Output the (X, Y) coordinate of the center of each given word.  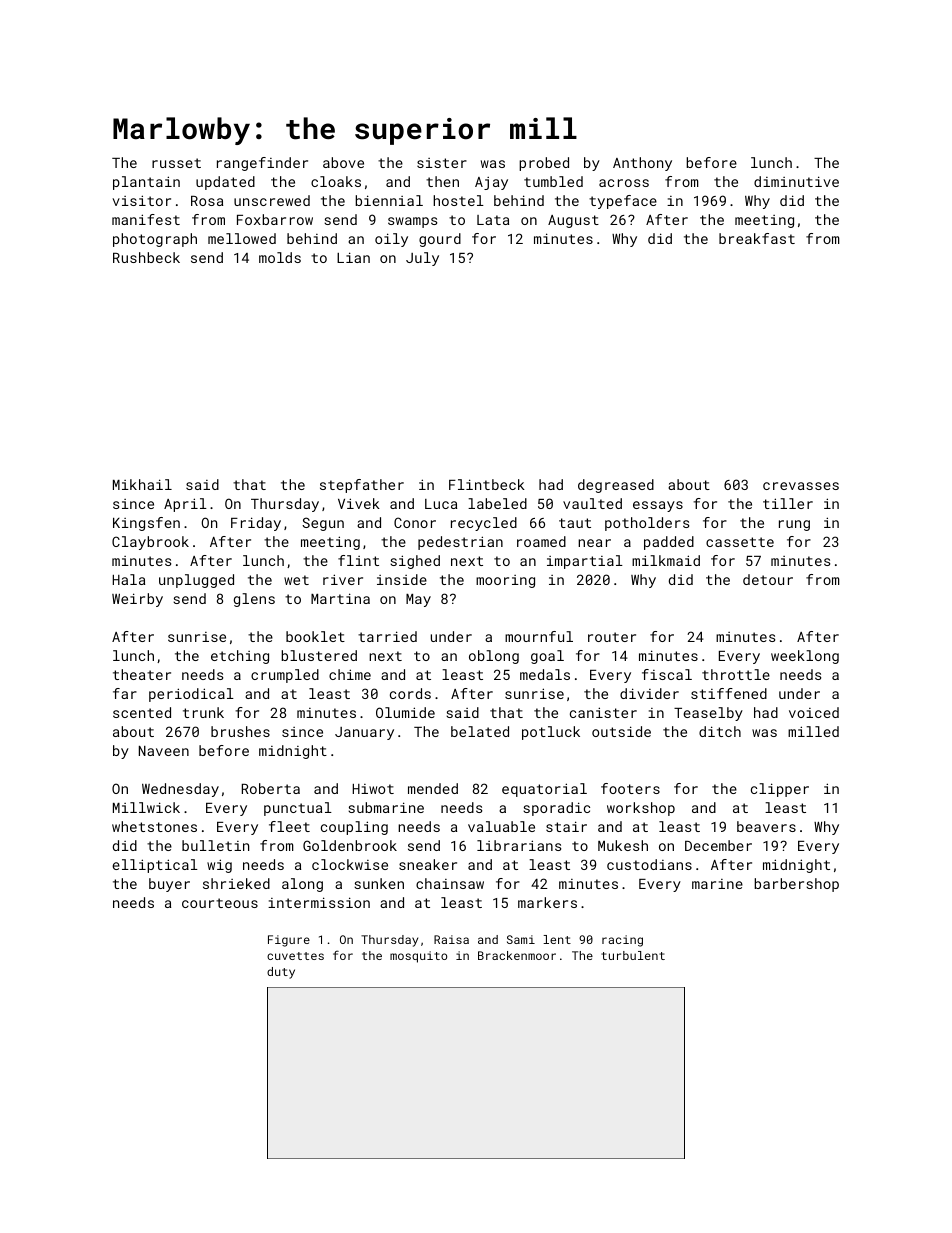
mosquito (418, 957)
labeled (497, 503)
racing (622, 941)
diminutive (796, 181)
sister (442, 163)
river (343, 579)
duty (281, 973)
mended (433, 788)
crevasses (801, 486)
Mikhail (142, 484)
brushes (240, 731)
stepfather (362, 486)
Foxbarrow (275, 219)
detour (768, 579)
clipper (780, 790)
